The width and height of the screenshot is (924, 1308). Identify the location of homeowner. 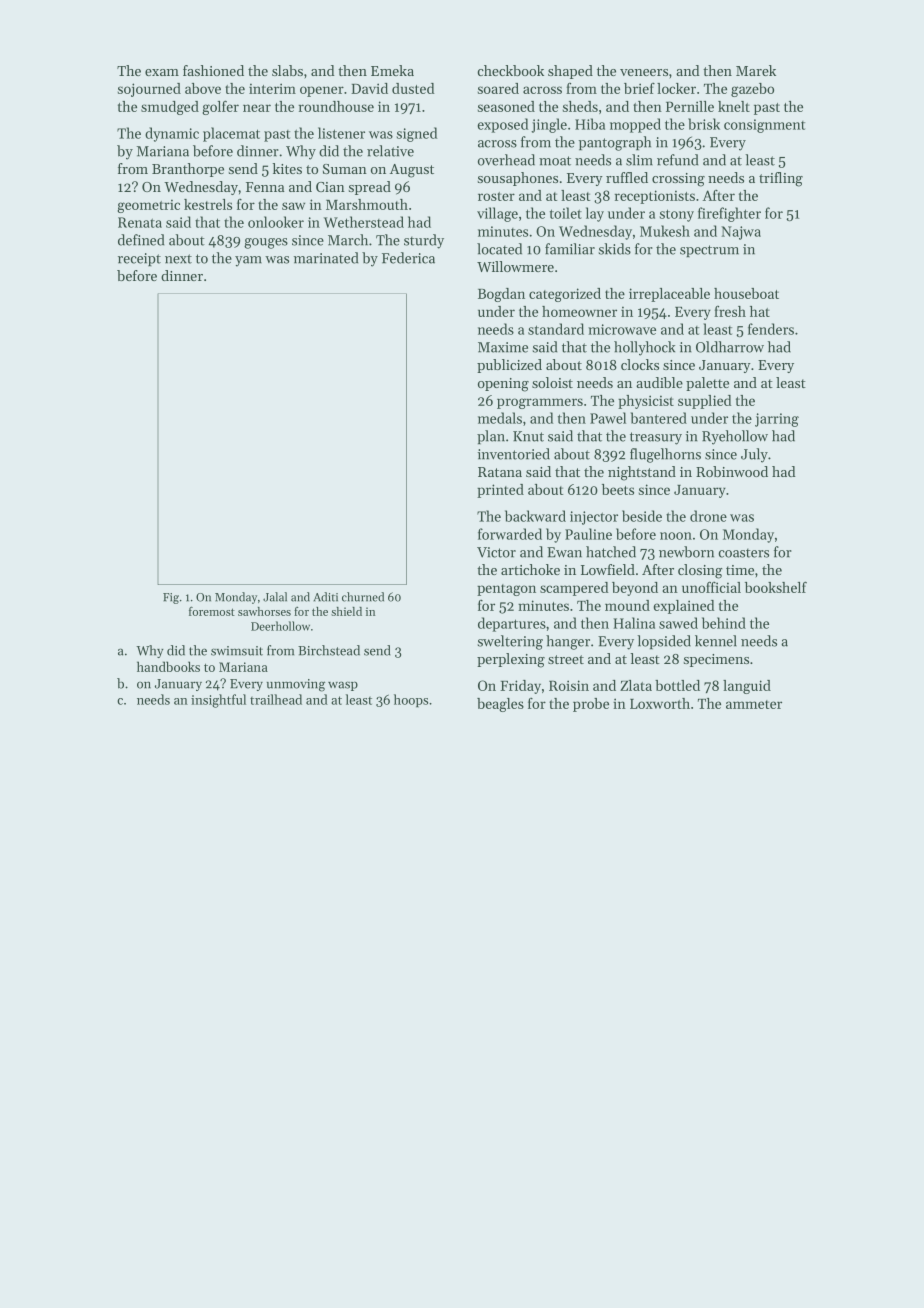
(579, 311).
